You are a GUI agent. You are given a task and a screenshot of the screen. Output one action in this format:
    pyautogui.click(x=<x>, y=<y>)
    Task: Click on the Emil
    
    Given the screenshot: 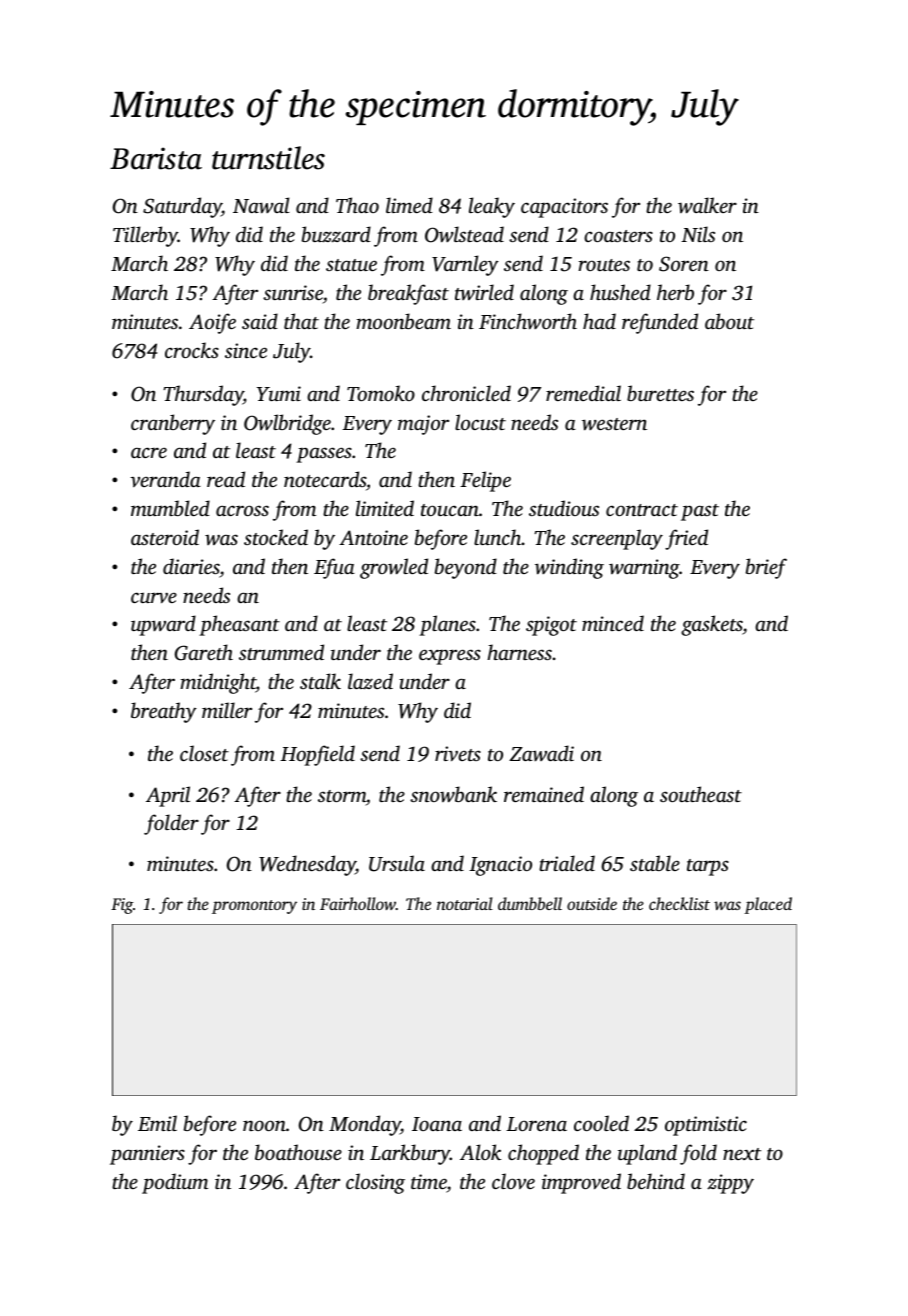 What is the action you would take?
    pyautogui.click(x=157, y=1123)
